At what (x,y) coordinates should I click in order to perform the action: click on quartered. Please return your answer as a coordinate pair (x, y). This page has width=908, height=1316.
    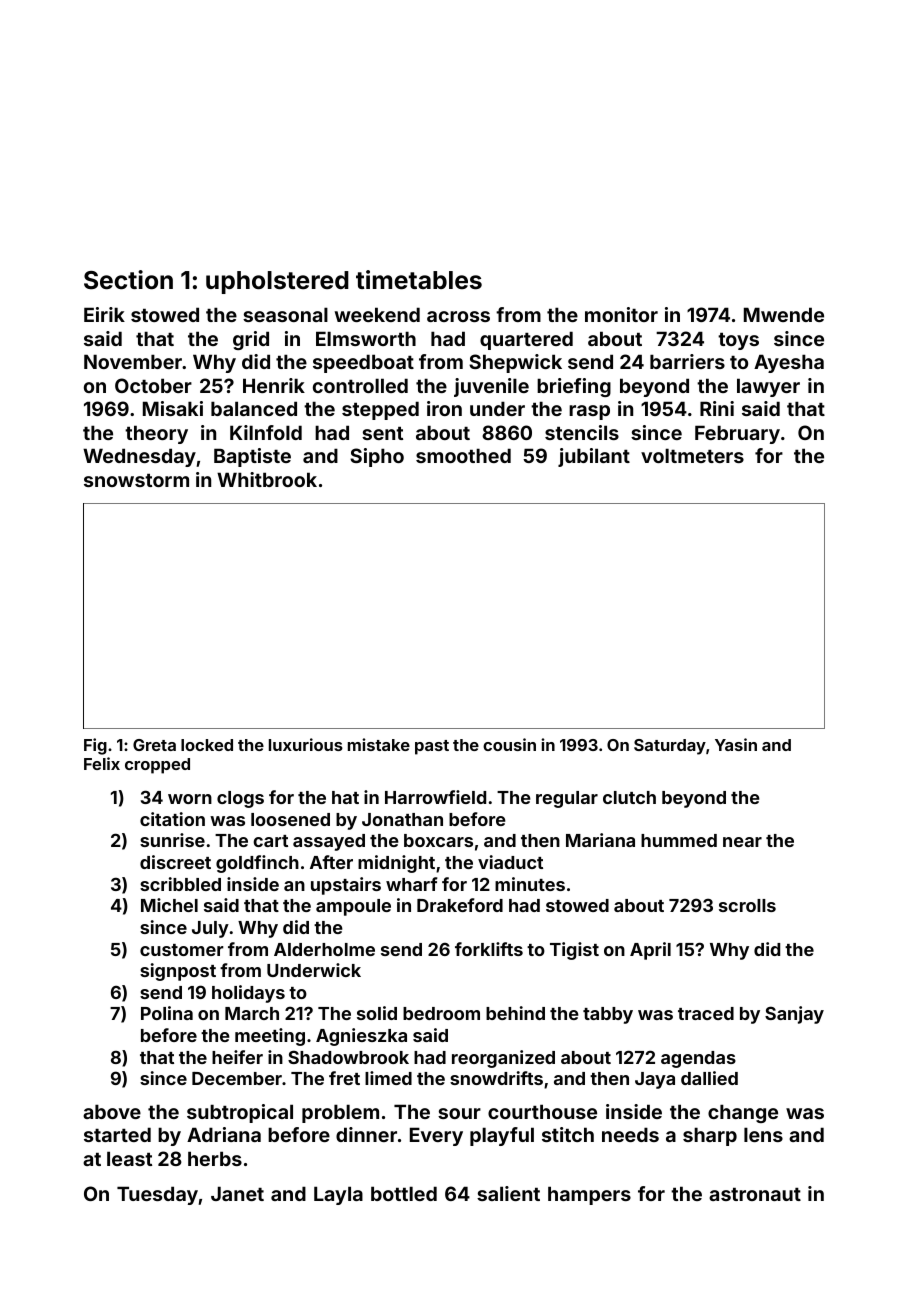
    Looking at the image, I should click on (526, 340).
